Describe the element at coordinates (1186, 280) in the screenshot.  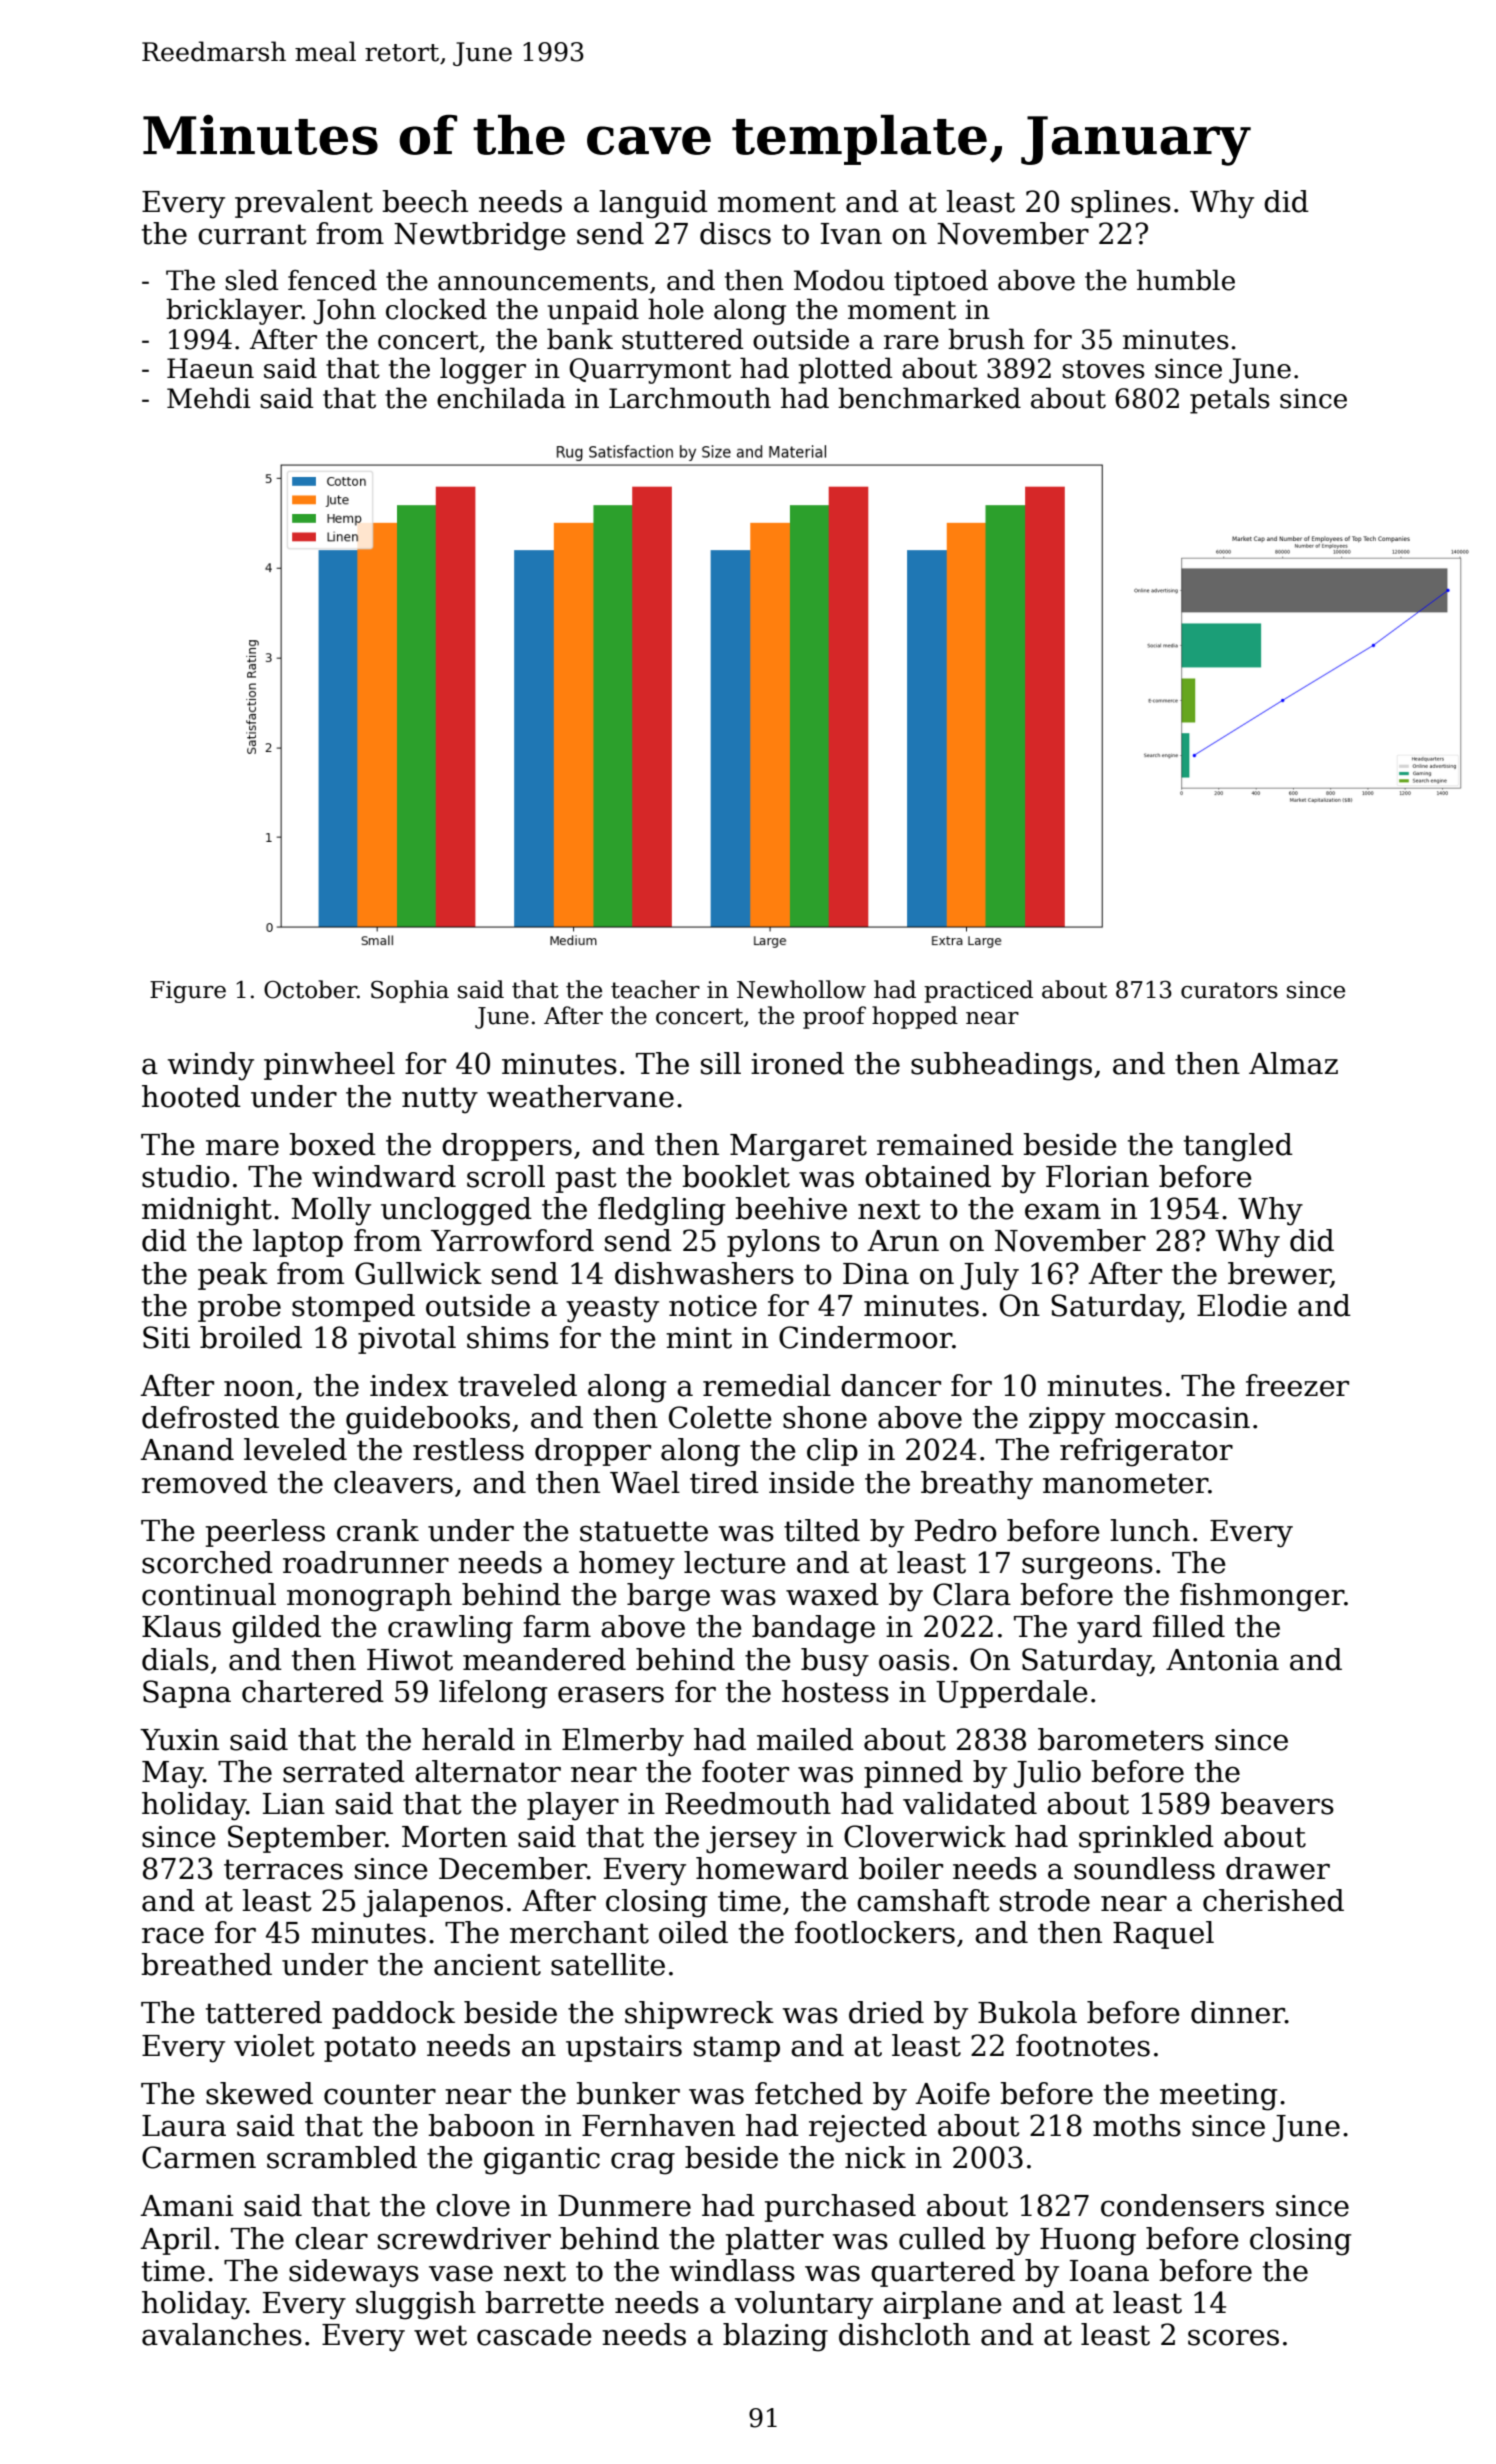
I see `humble` at that location.
